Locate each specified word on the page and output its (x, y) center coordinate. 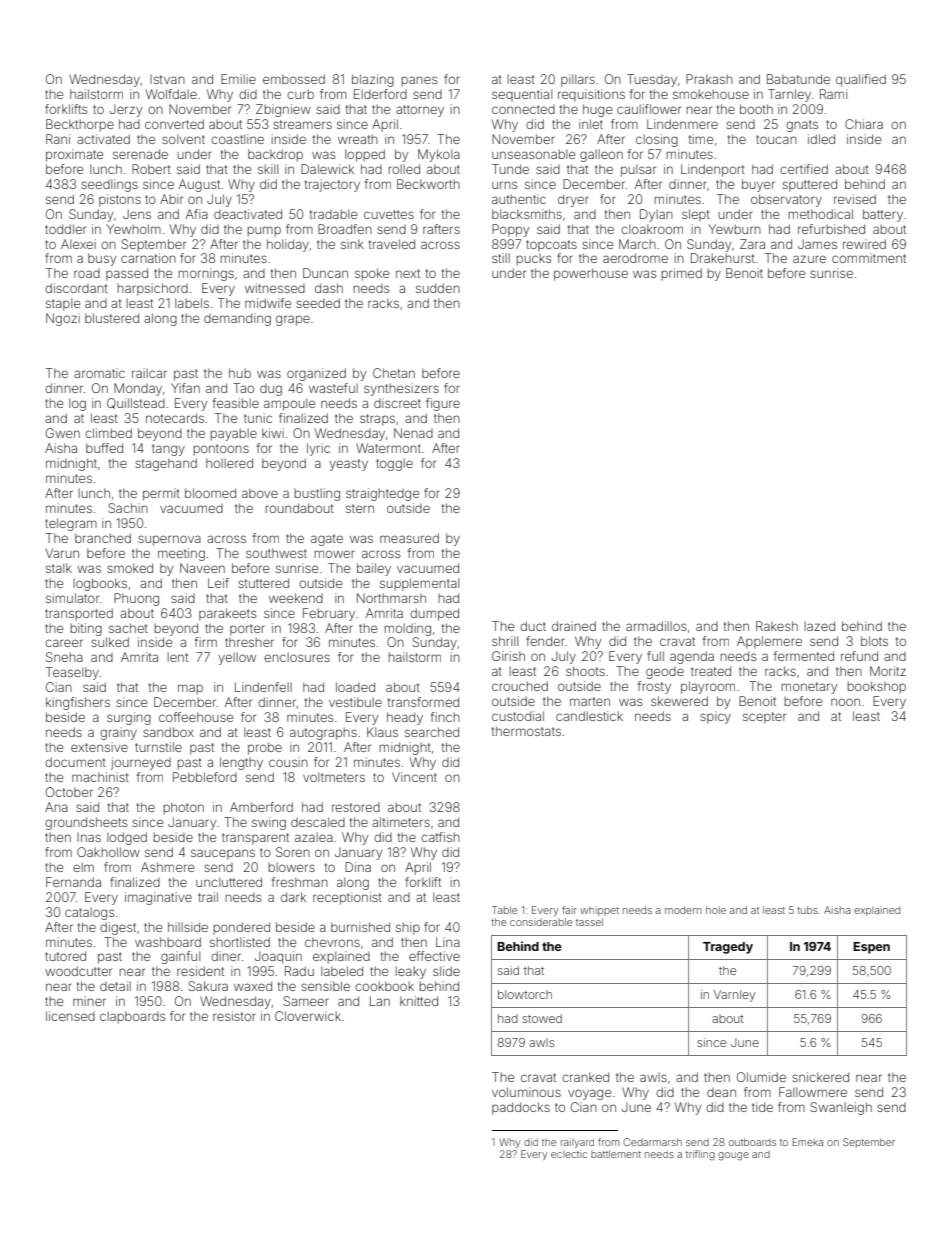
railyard (577, 1143)
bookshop (877, 687)
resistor (234, 1016)
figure (443, 404)
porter (247, 630)
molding (408, 629)
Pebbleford (205, 777)
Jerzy (126, 110)
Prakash (709, 79)
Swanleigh (841, 1108)
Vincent (414, 777)
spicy (715, 717)
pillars (578, 80)
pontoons (221, 450)
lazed (820, 626)
